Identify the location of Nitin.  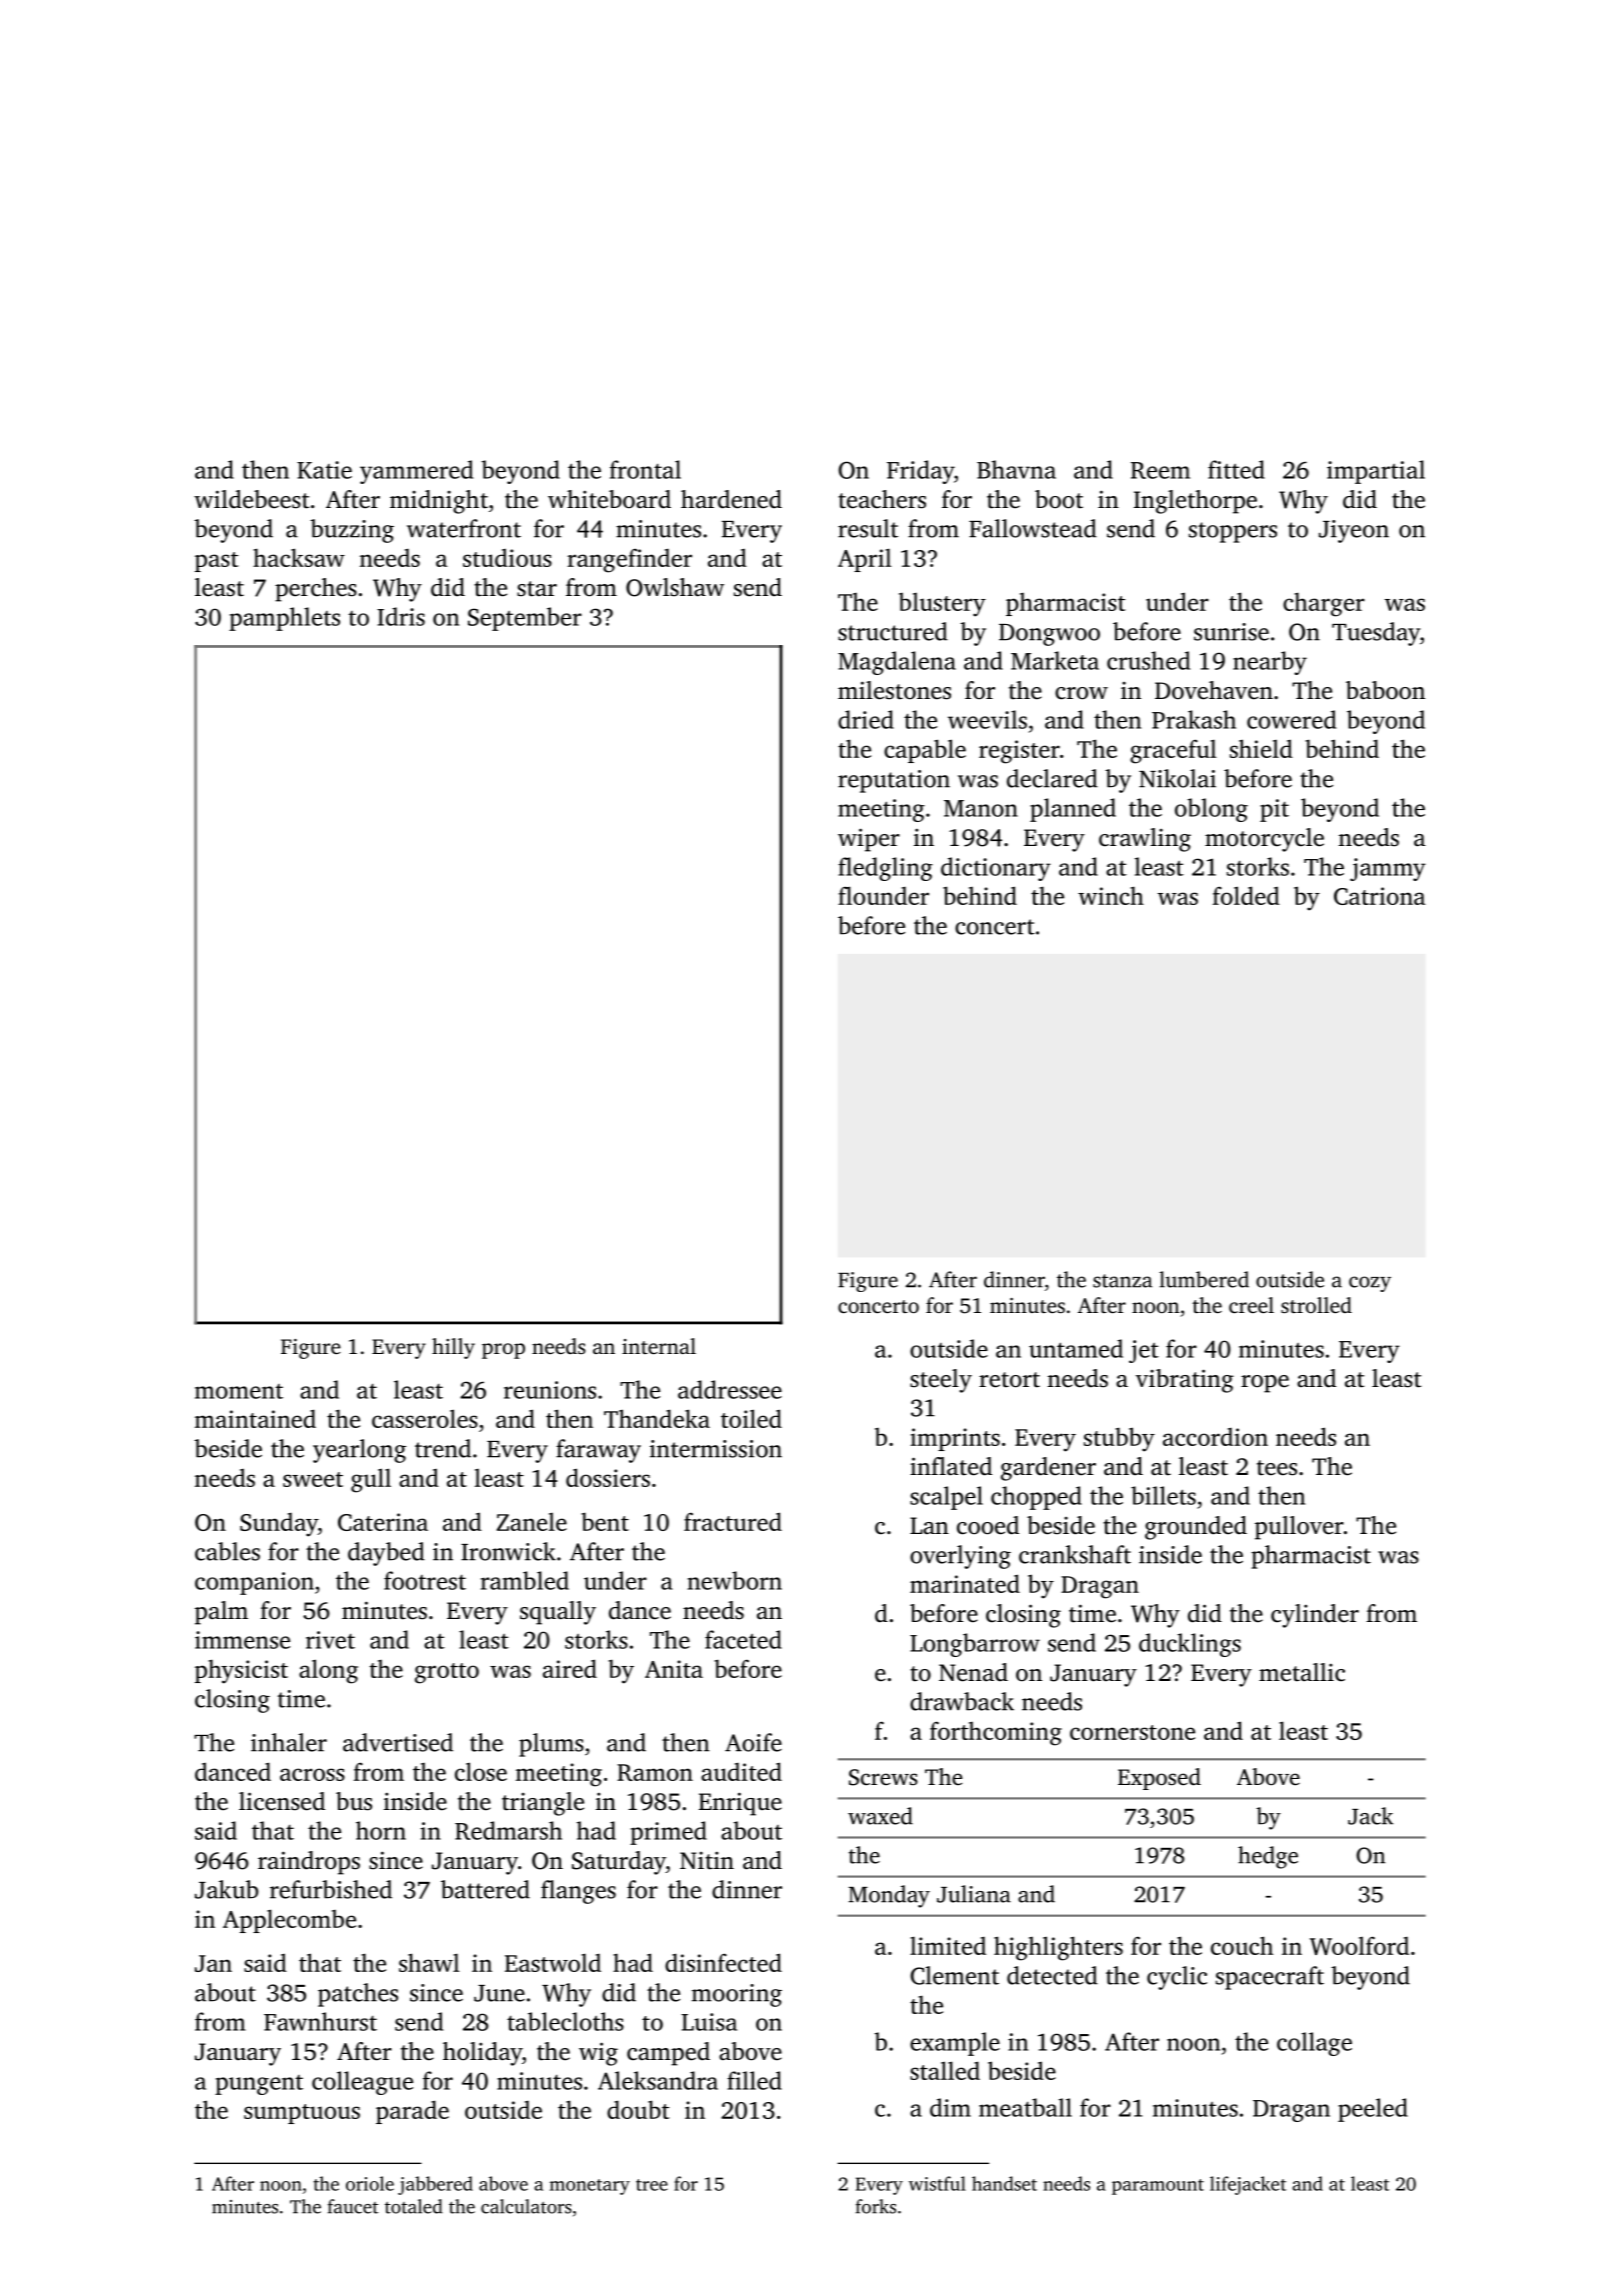
(707, 1860).
